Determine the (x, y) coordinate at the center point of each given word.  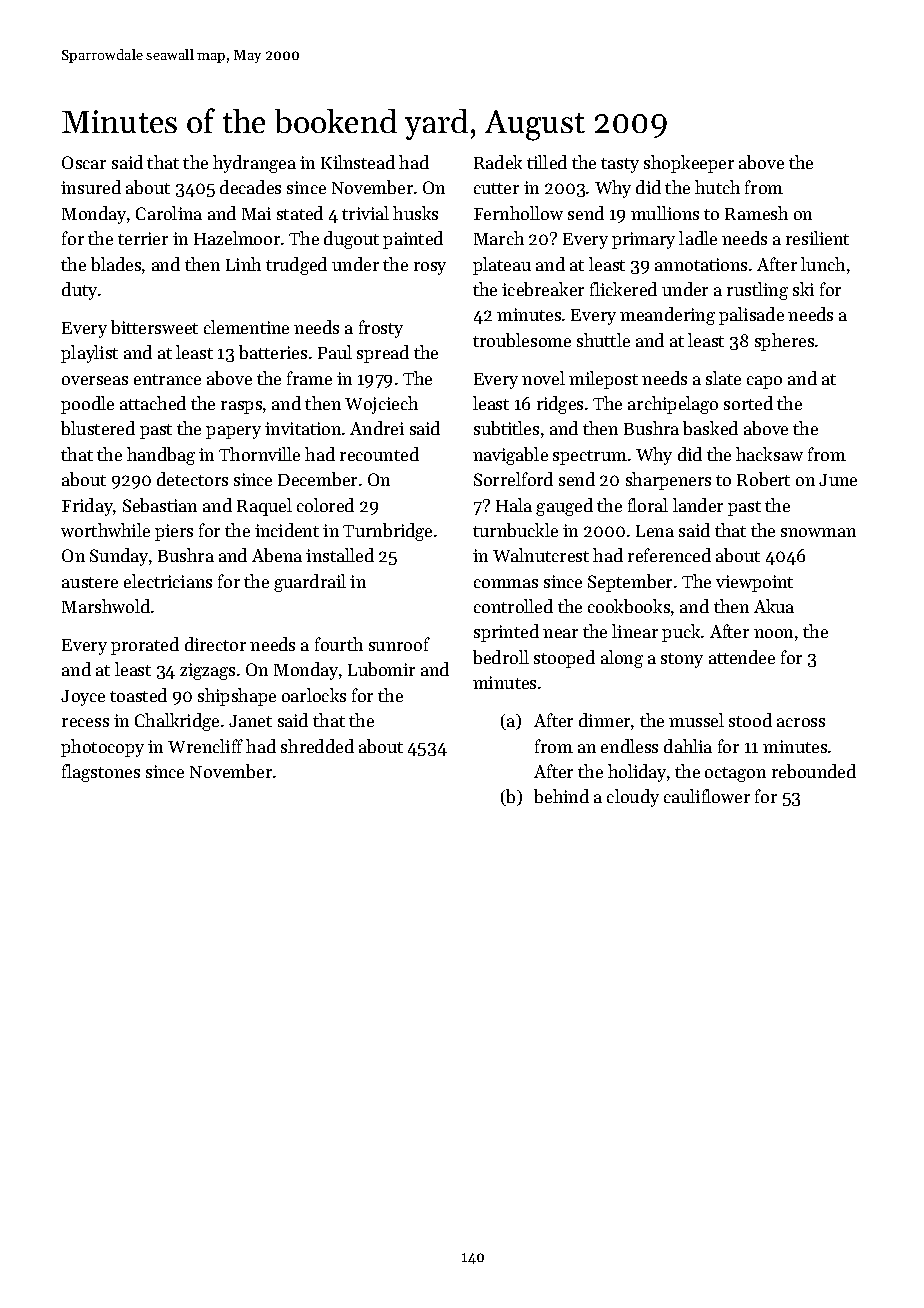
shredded (317, 746)
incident (287, 530)
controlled (513, 606)
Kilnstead (358, 162)
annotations (701, 264)
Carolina (169, 213)
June (838, 480)
